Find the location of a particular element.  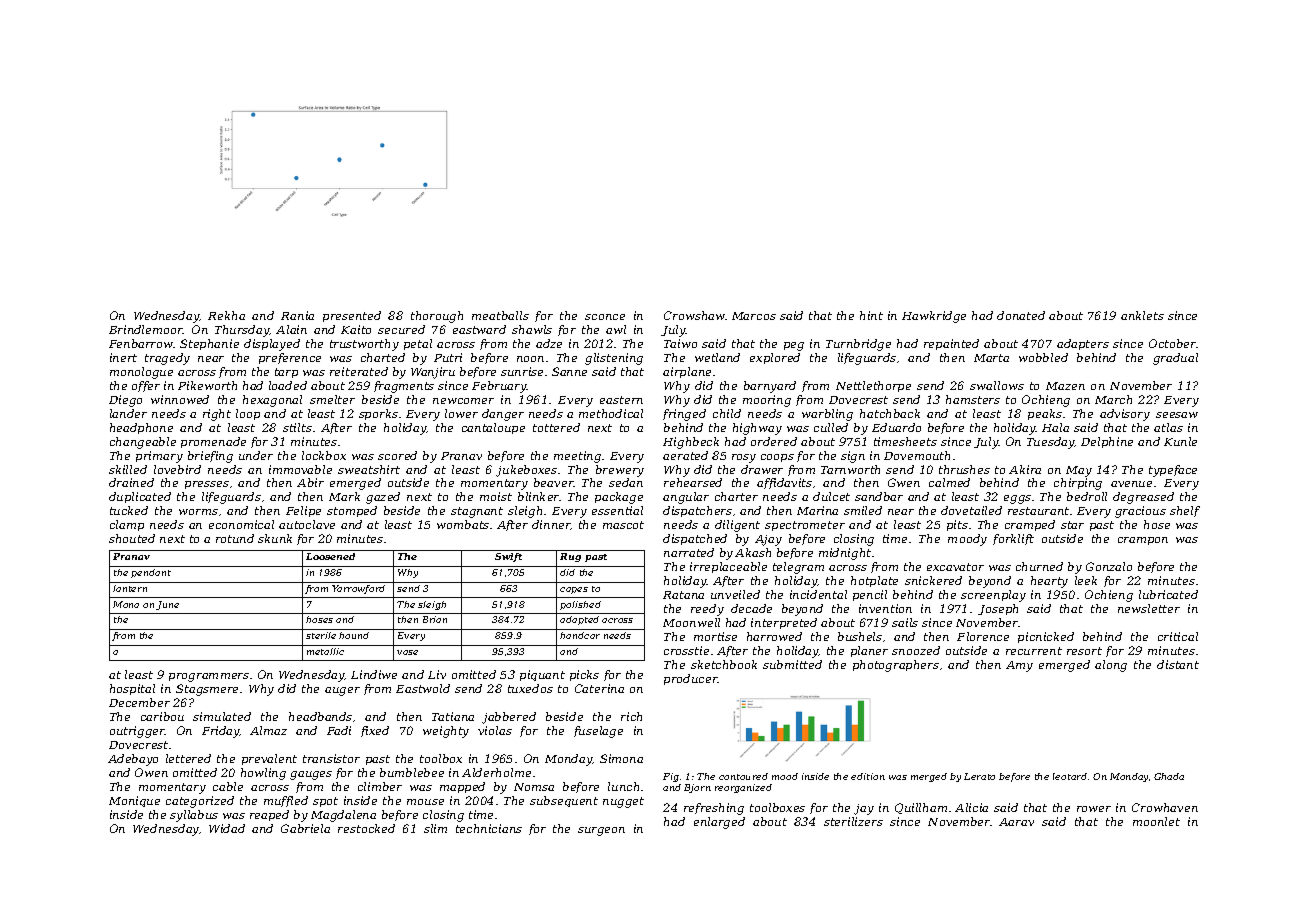

worms is located at coordinates (198, 512).
